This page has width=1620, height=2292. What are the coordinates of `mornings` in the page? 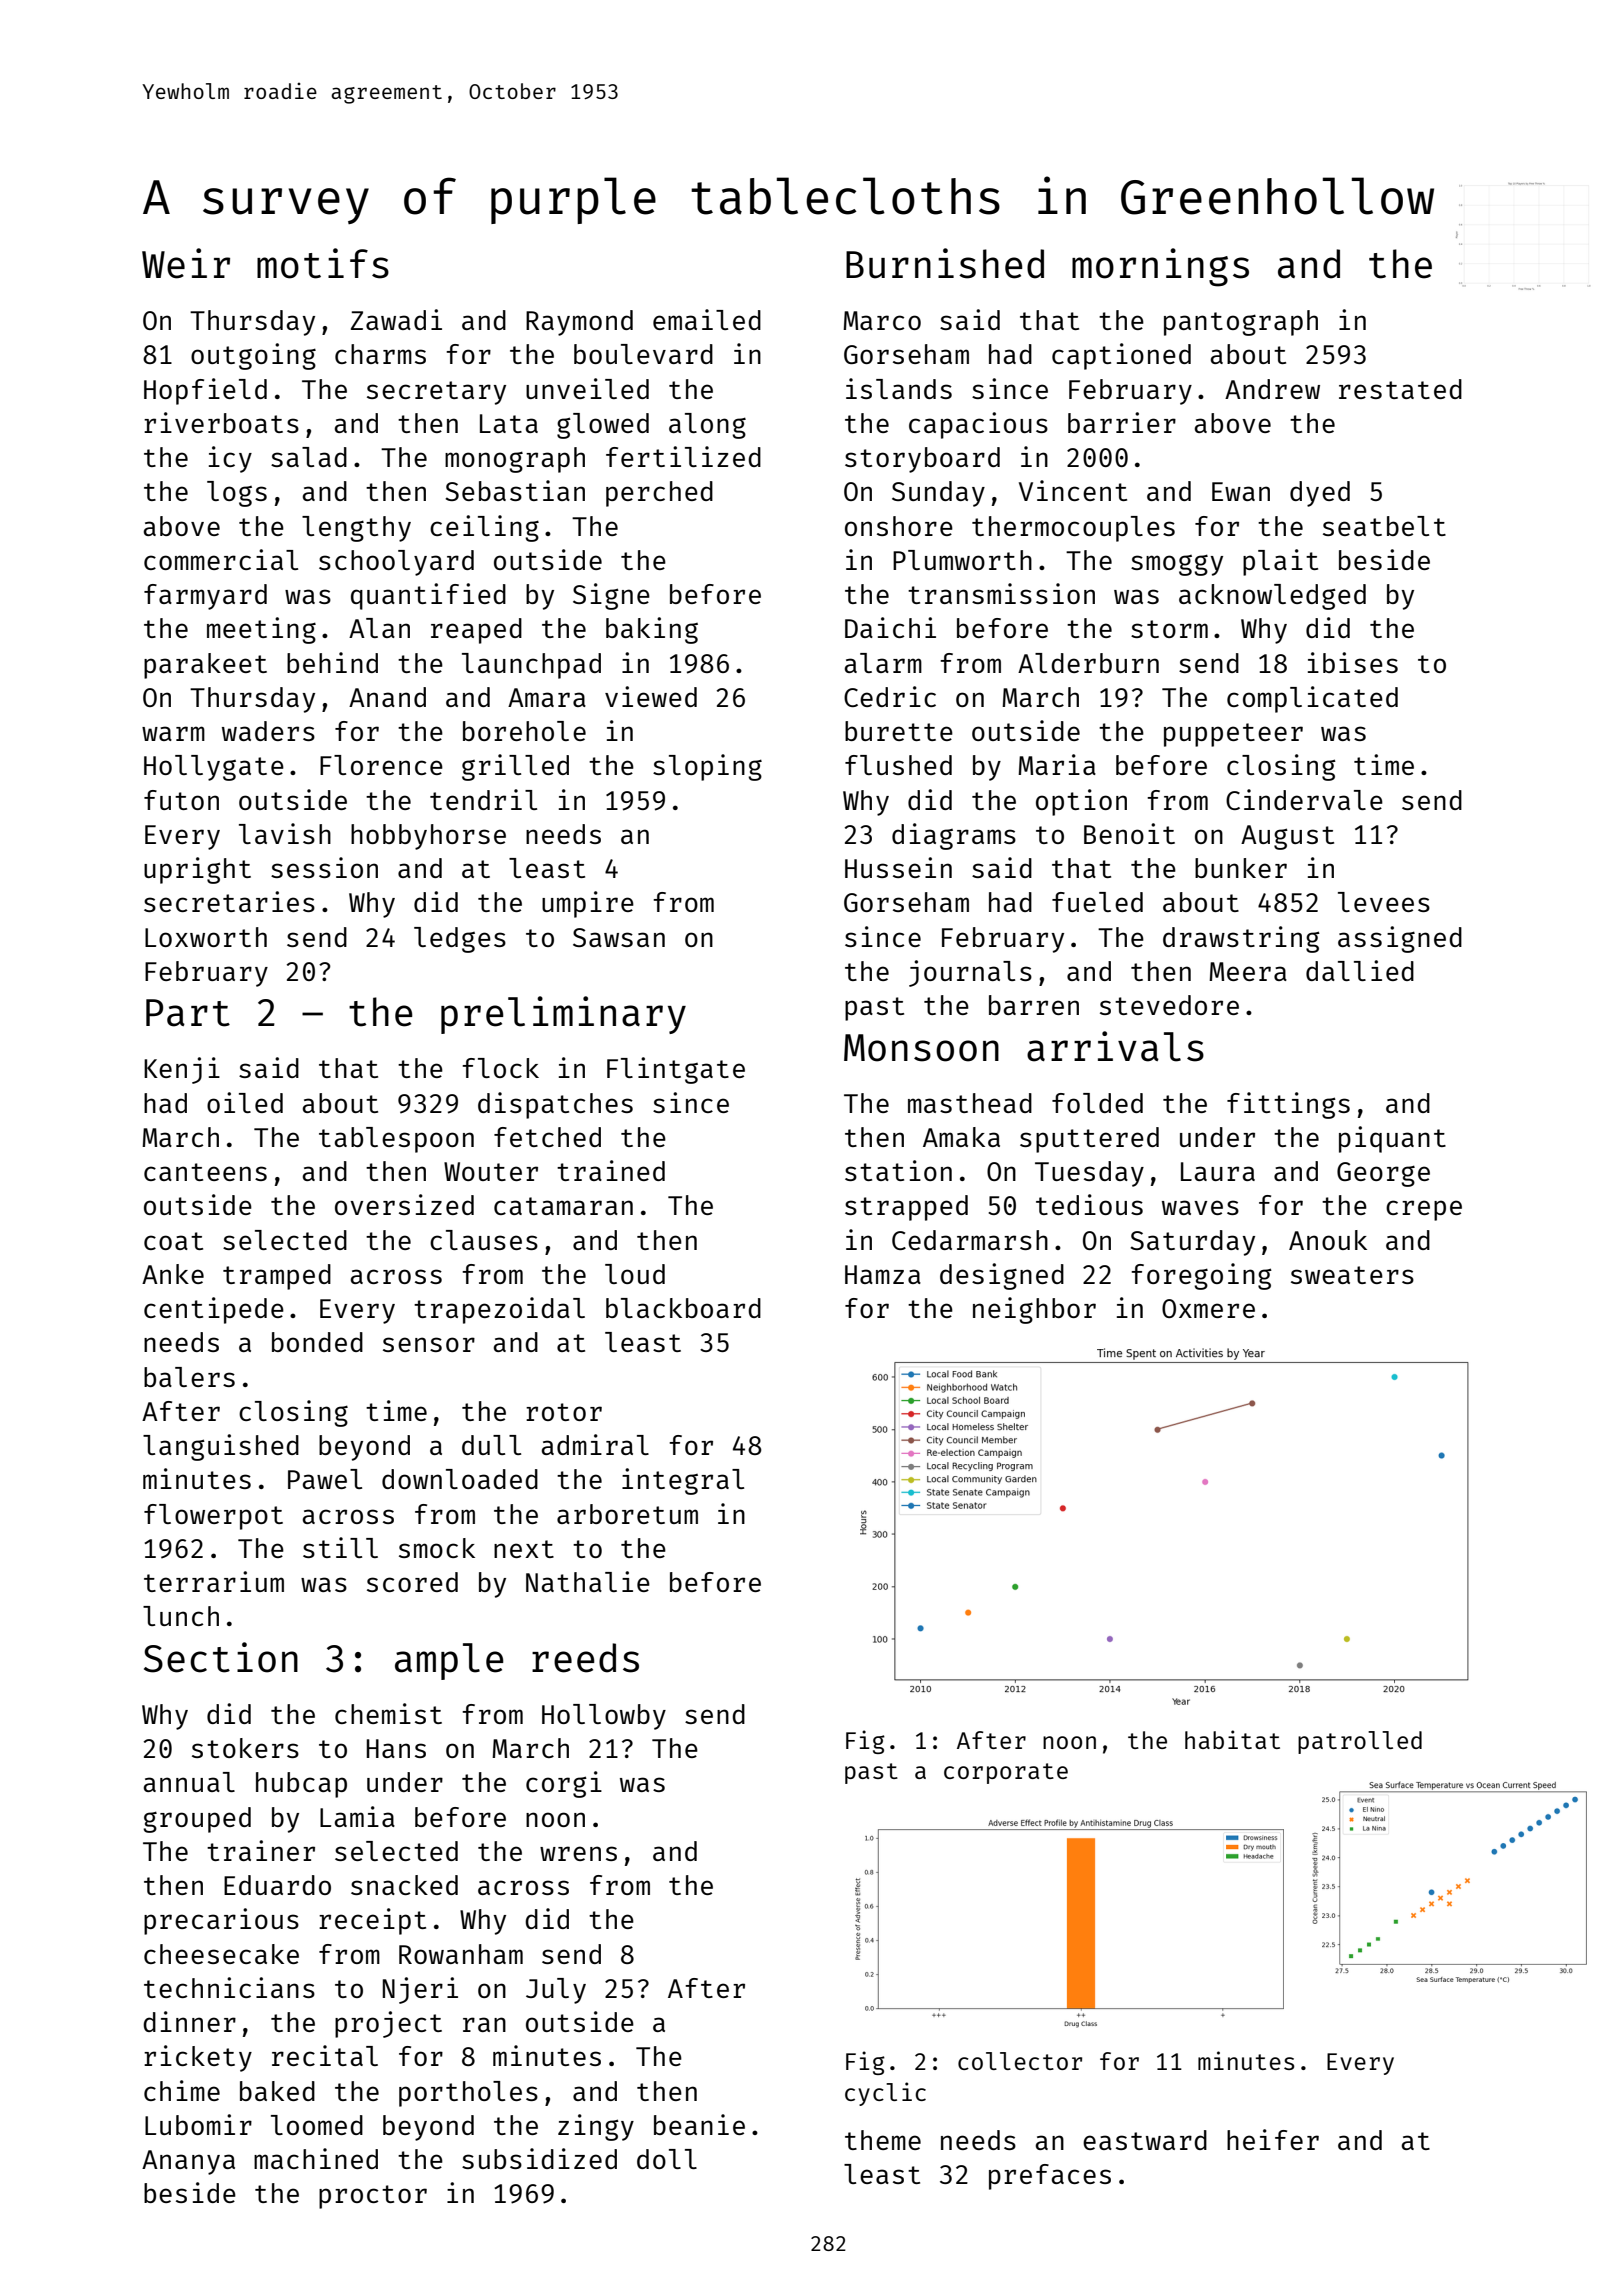 It's located at (1160, 267).
